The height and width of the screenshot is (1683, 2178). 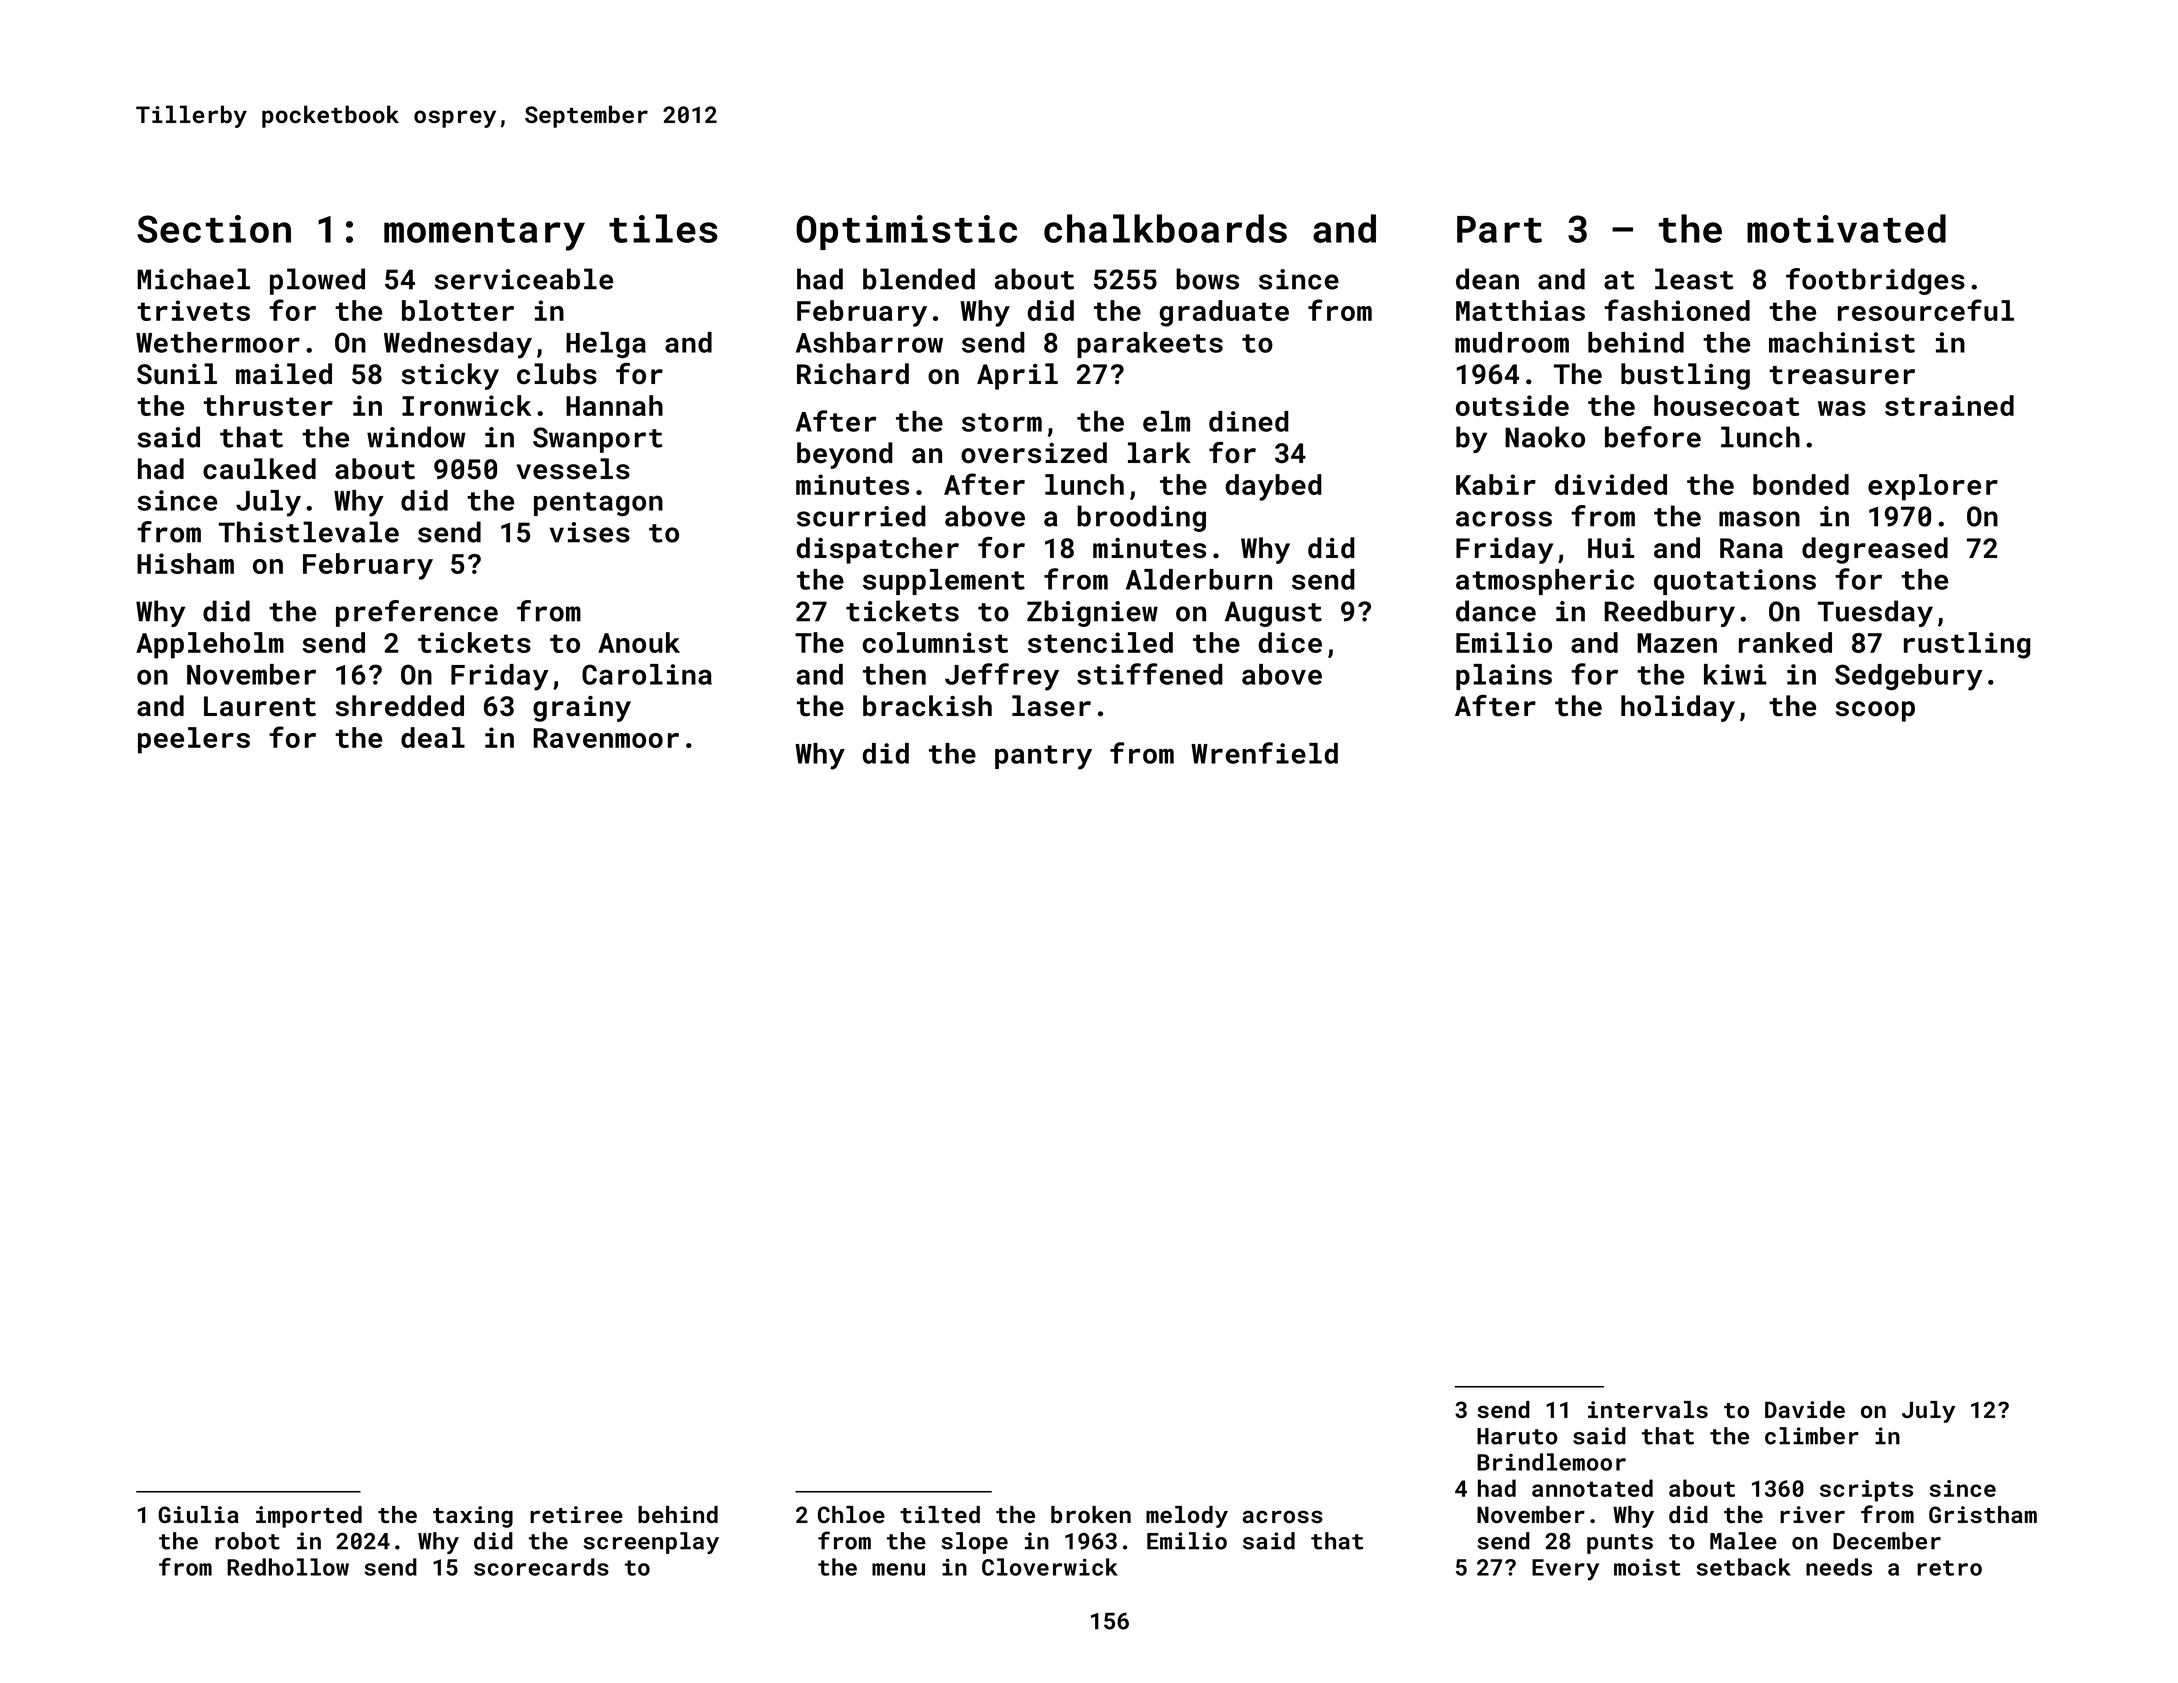 I want to click on Haruto, so click(x=1517, y=1436).
